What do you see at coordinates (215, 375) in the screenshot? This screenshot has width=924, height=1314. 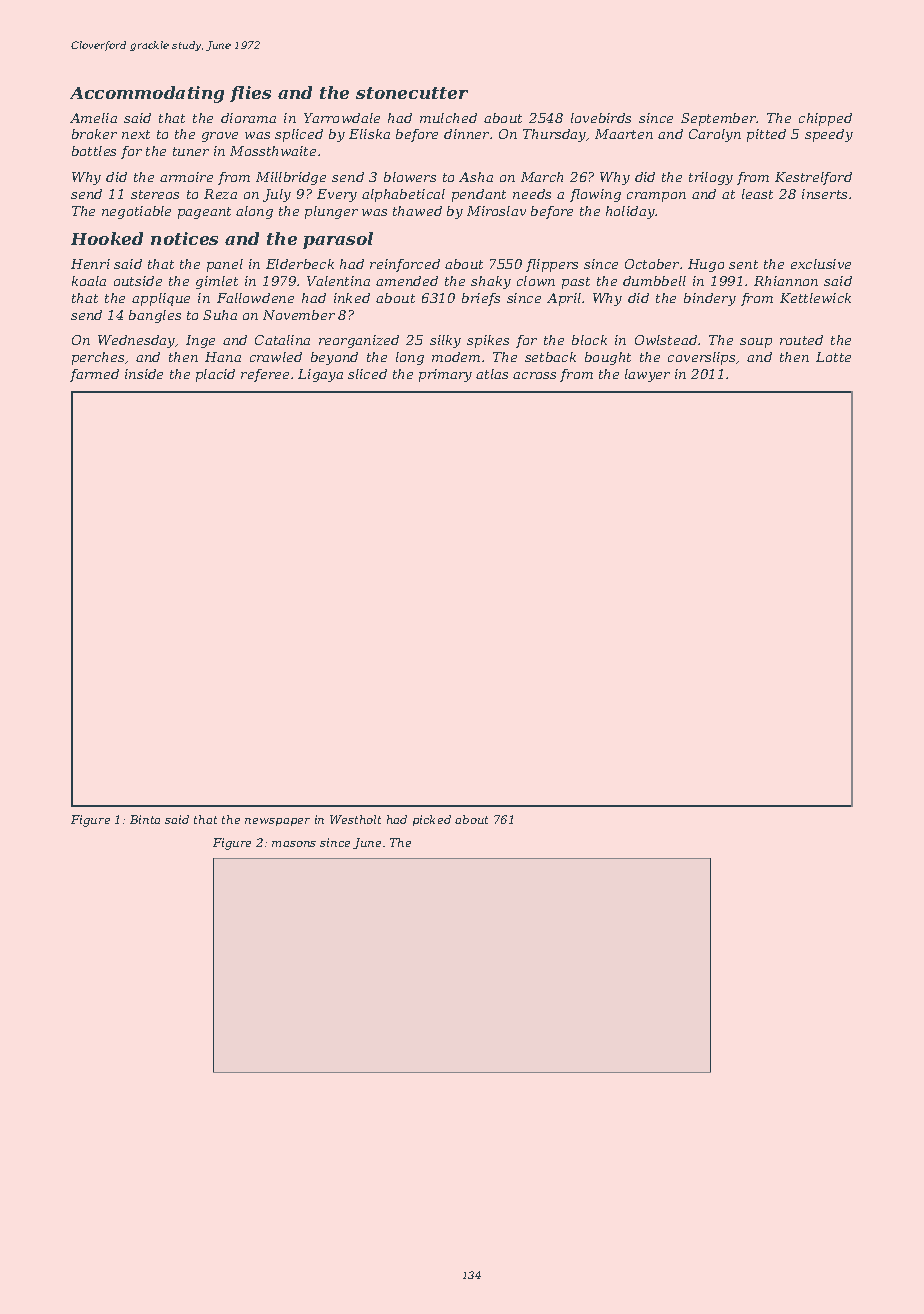 I see `placid` at bounding box center [215, 375].
